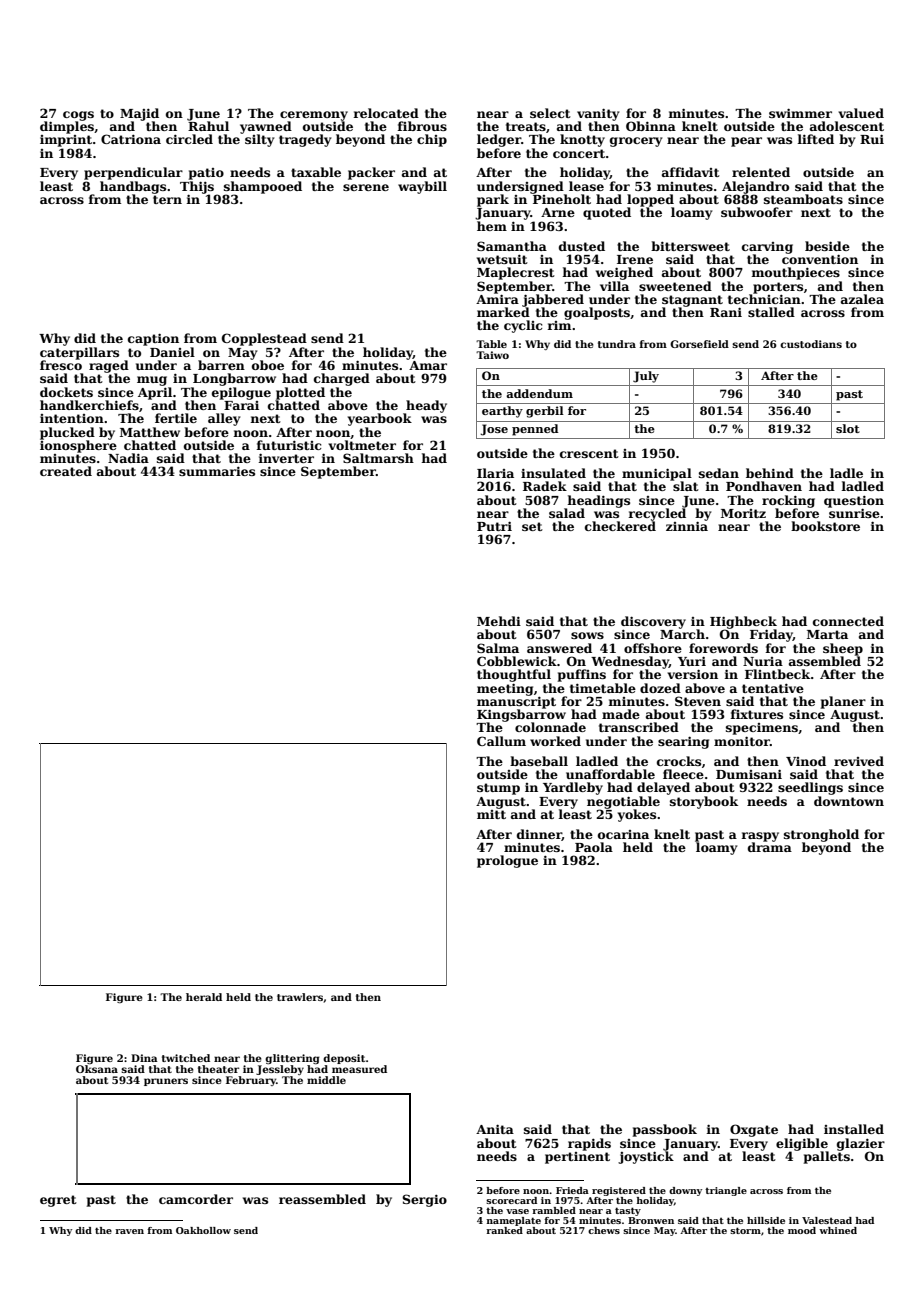 Image resolution: width=924 pixels, height=1308 pixels. I want to click on prologue, so click(507, 861).
